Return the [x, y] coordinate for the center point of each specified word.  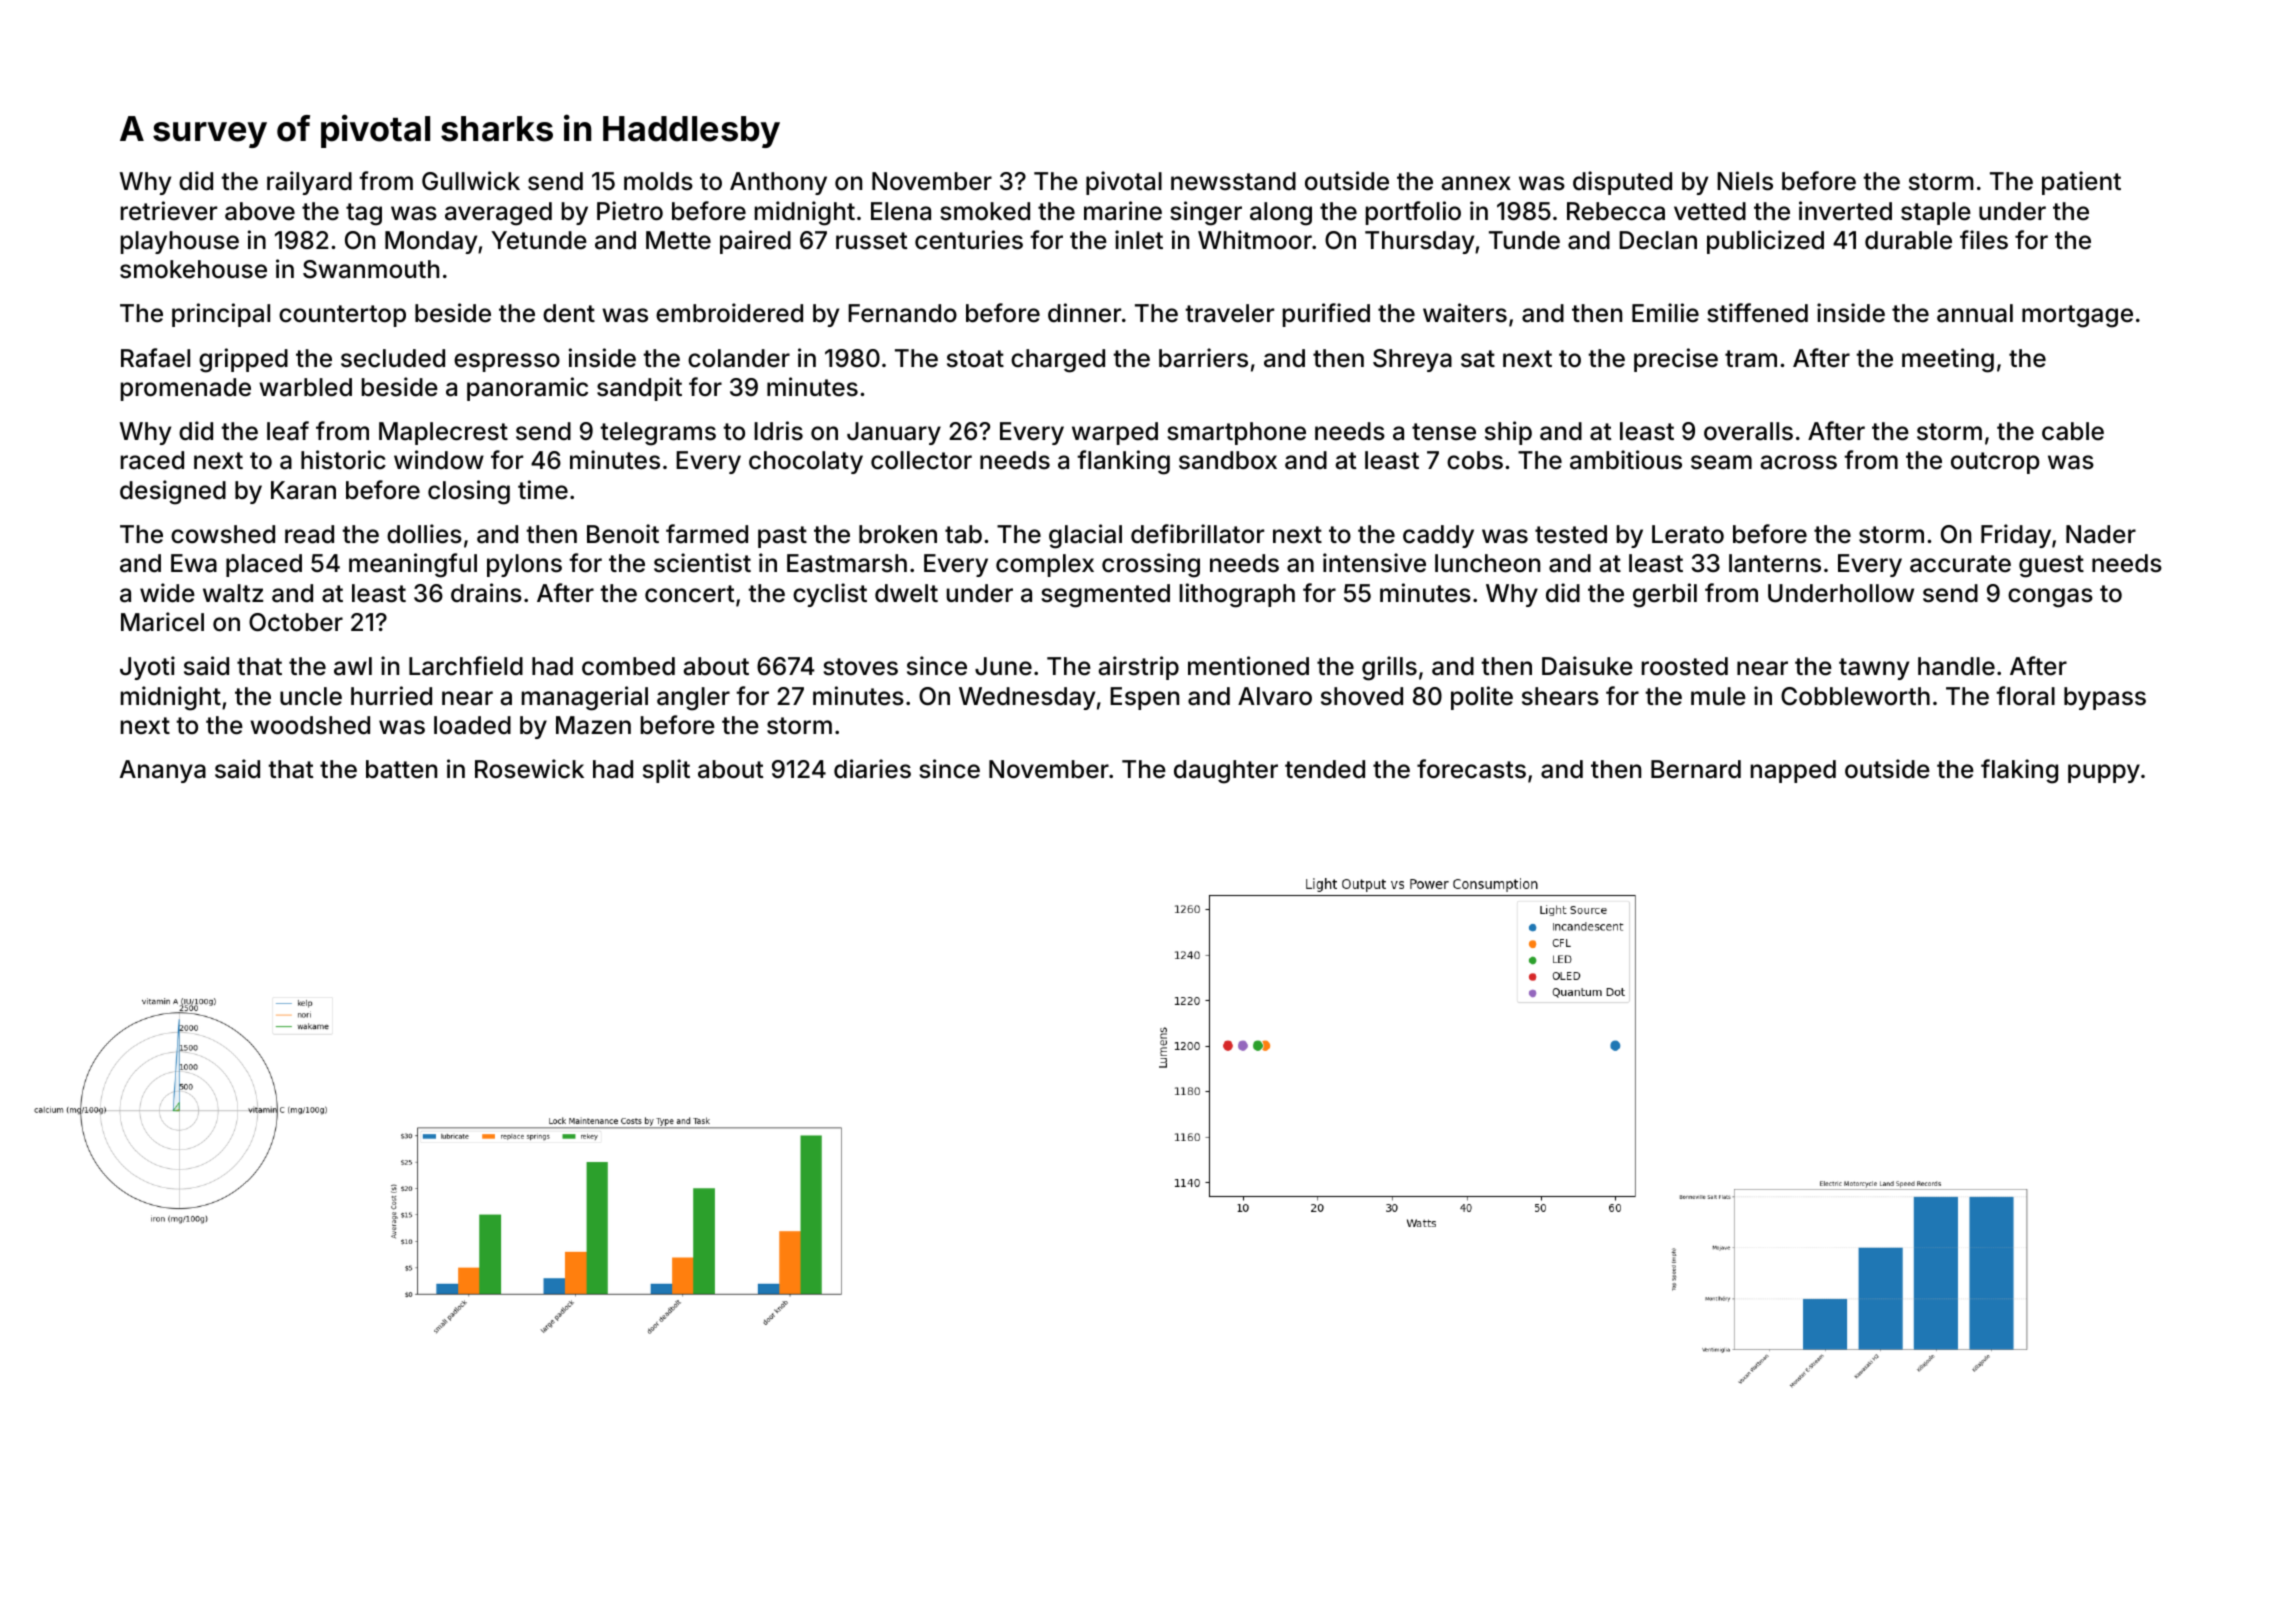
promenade [186, 389]
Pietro [630, 211]
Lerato [1688, 534]
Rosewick [529, 769]
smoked [985, 211]
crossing [1151, 565]
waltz [233, 593]
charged [1058, 361]
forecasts [1471, 769]
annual [1975, 313]
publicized [1765, 242]
